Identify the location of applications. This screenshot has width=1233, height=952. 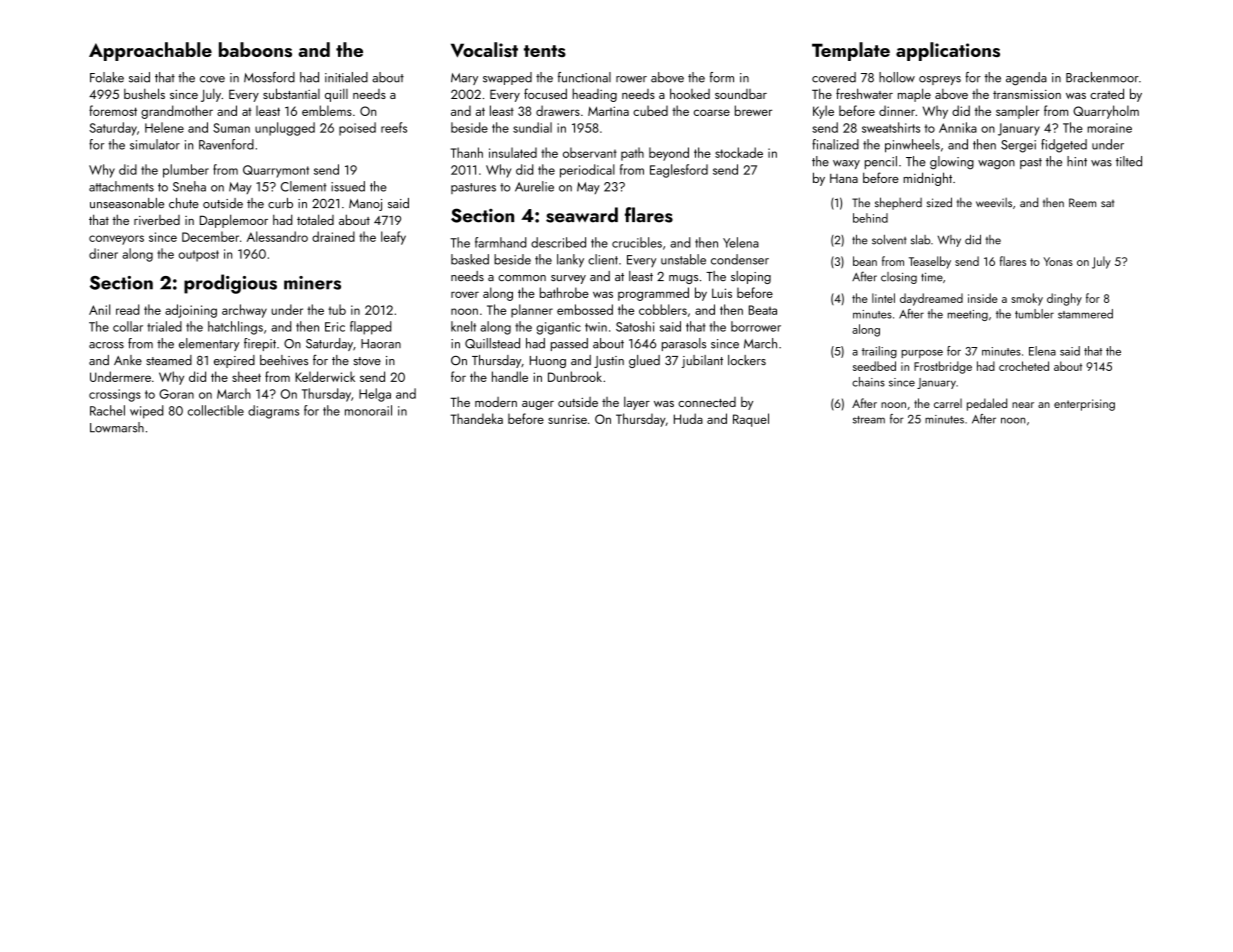
(948, 51).
